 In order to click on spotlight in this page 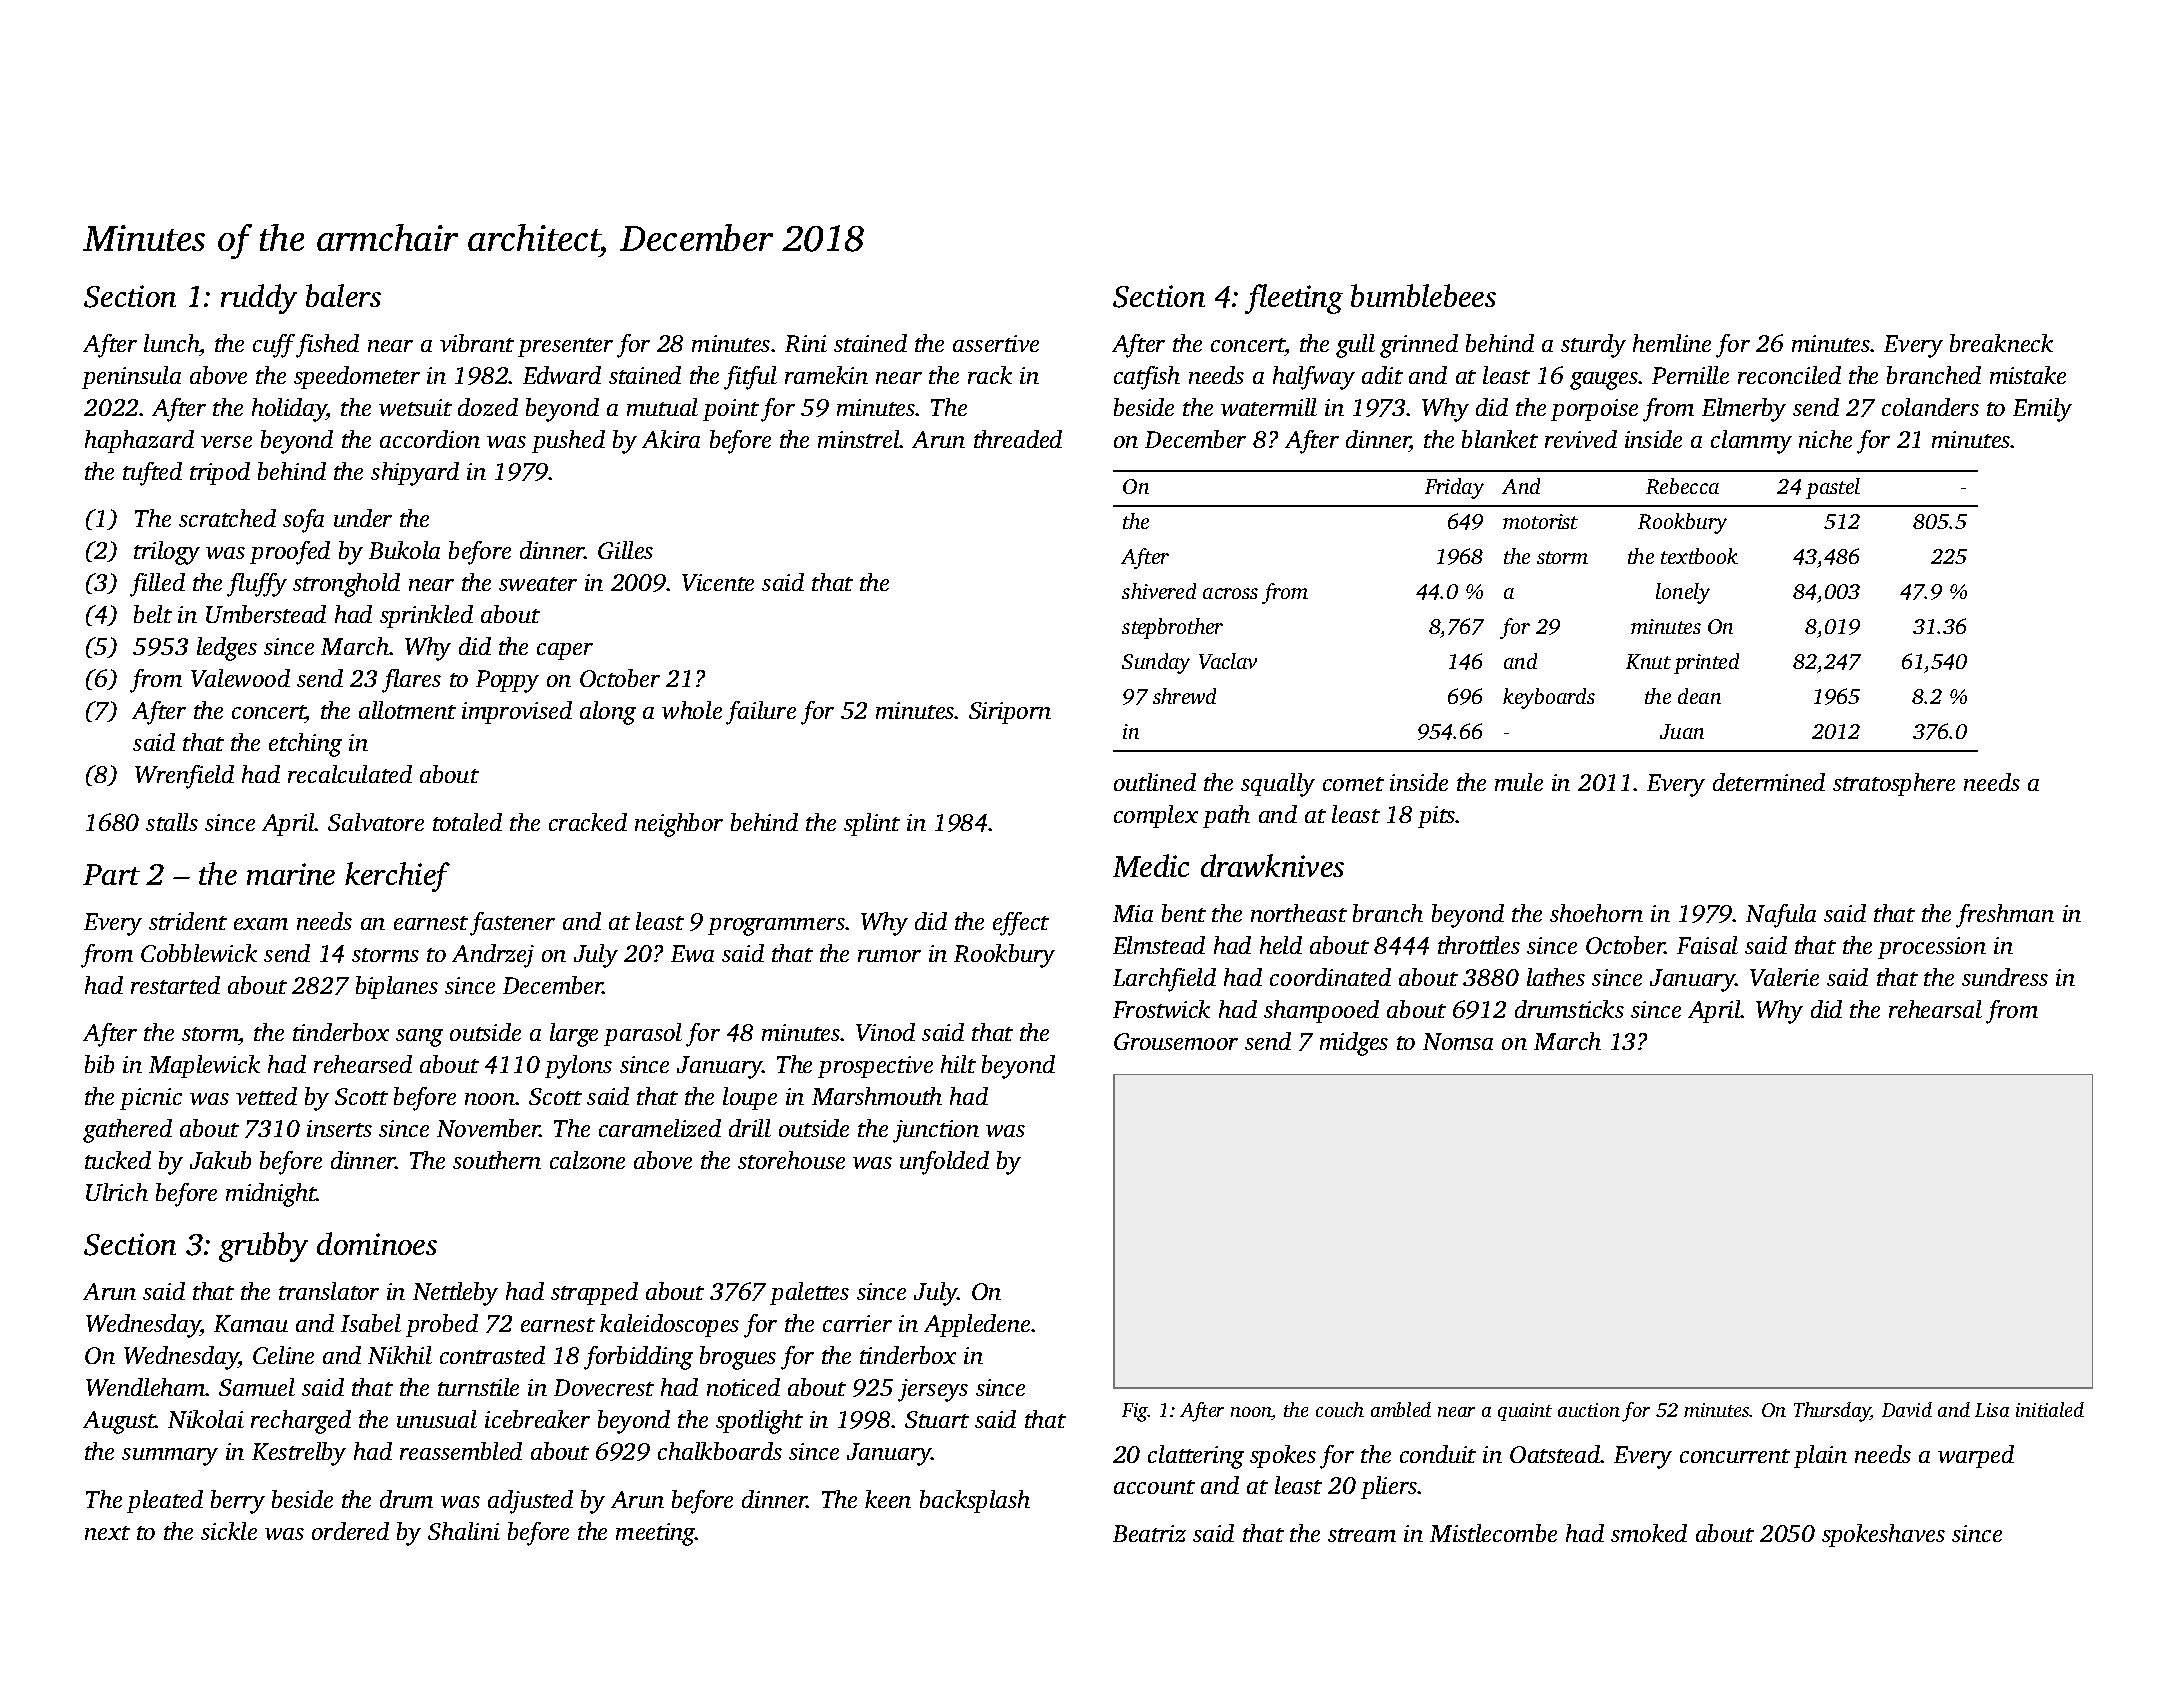, I will do `click(759, 1422)`.
